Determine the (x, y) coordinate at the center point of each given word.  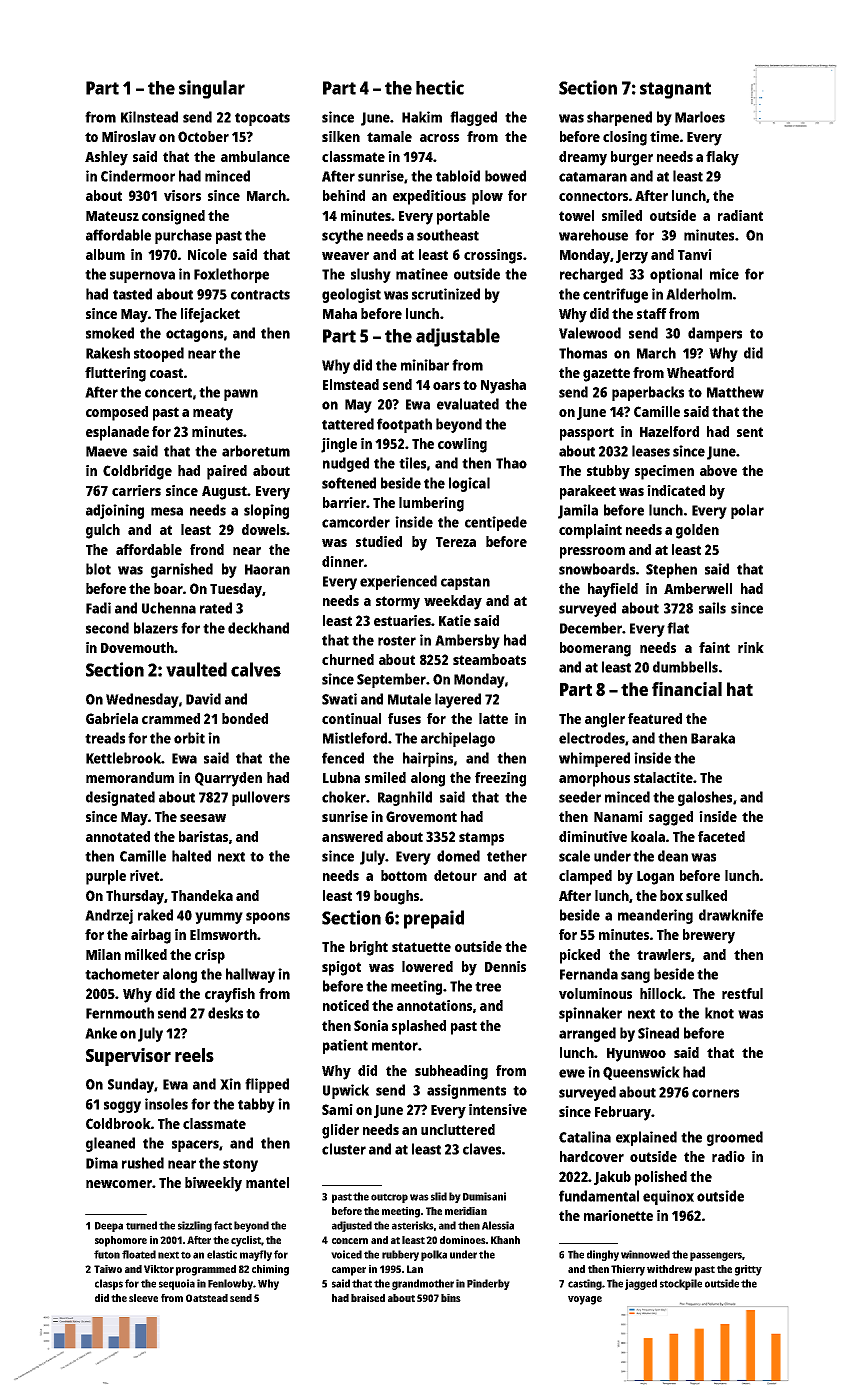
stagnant (675, 90)
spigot (341, 968)
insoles (166, 1104)
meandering (655, 916)
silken (341, 136)
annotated (118, 836)
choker (344, 797)
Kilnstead (149, 117)
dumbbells (685, 667)
